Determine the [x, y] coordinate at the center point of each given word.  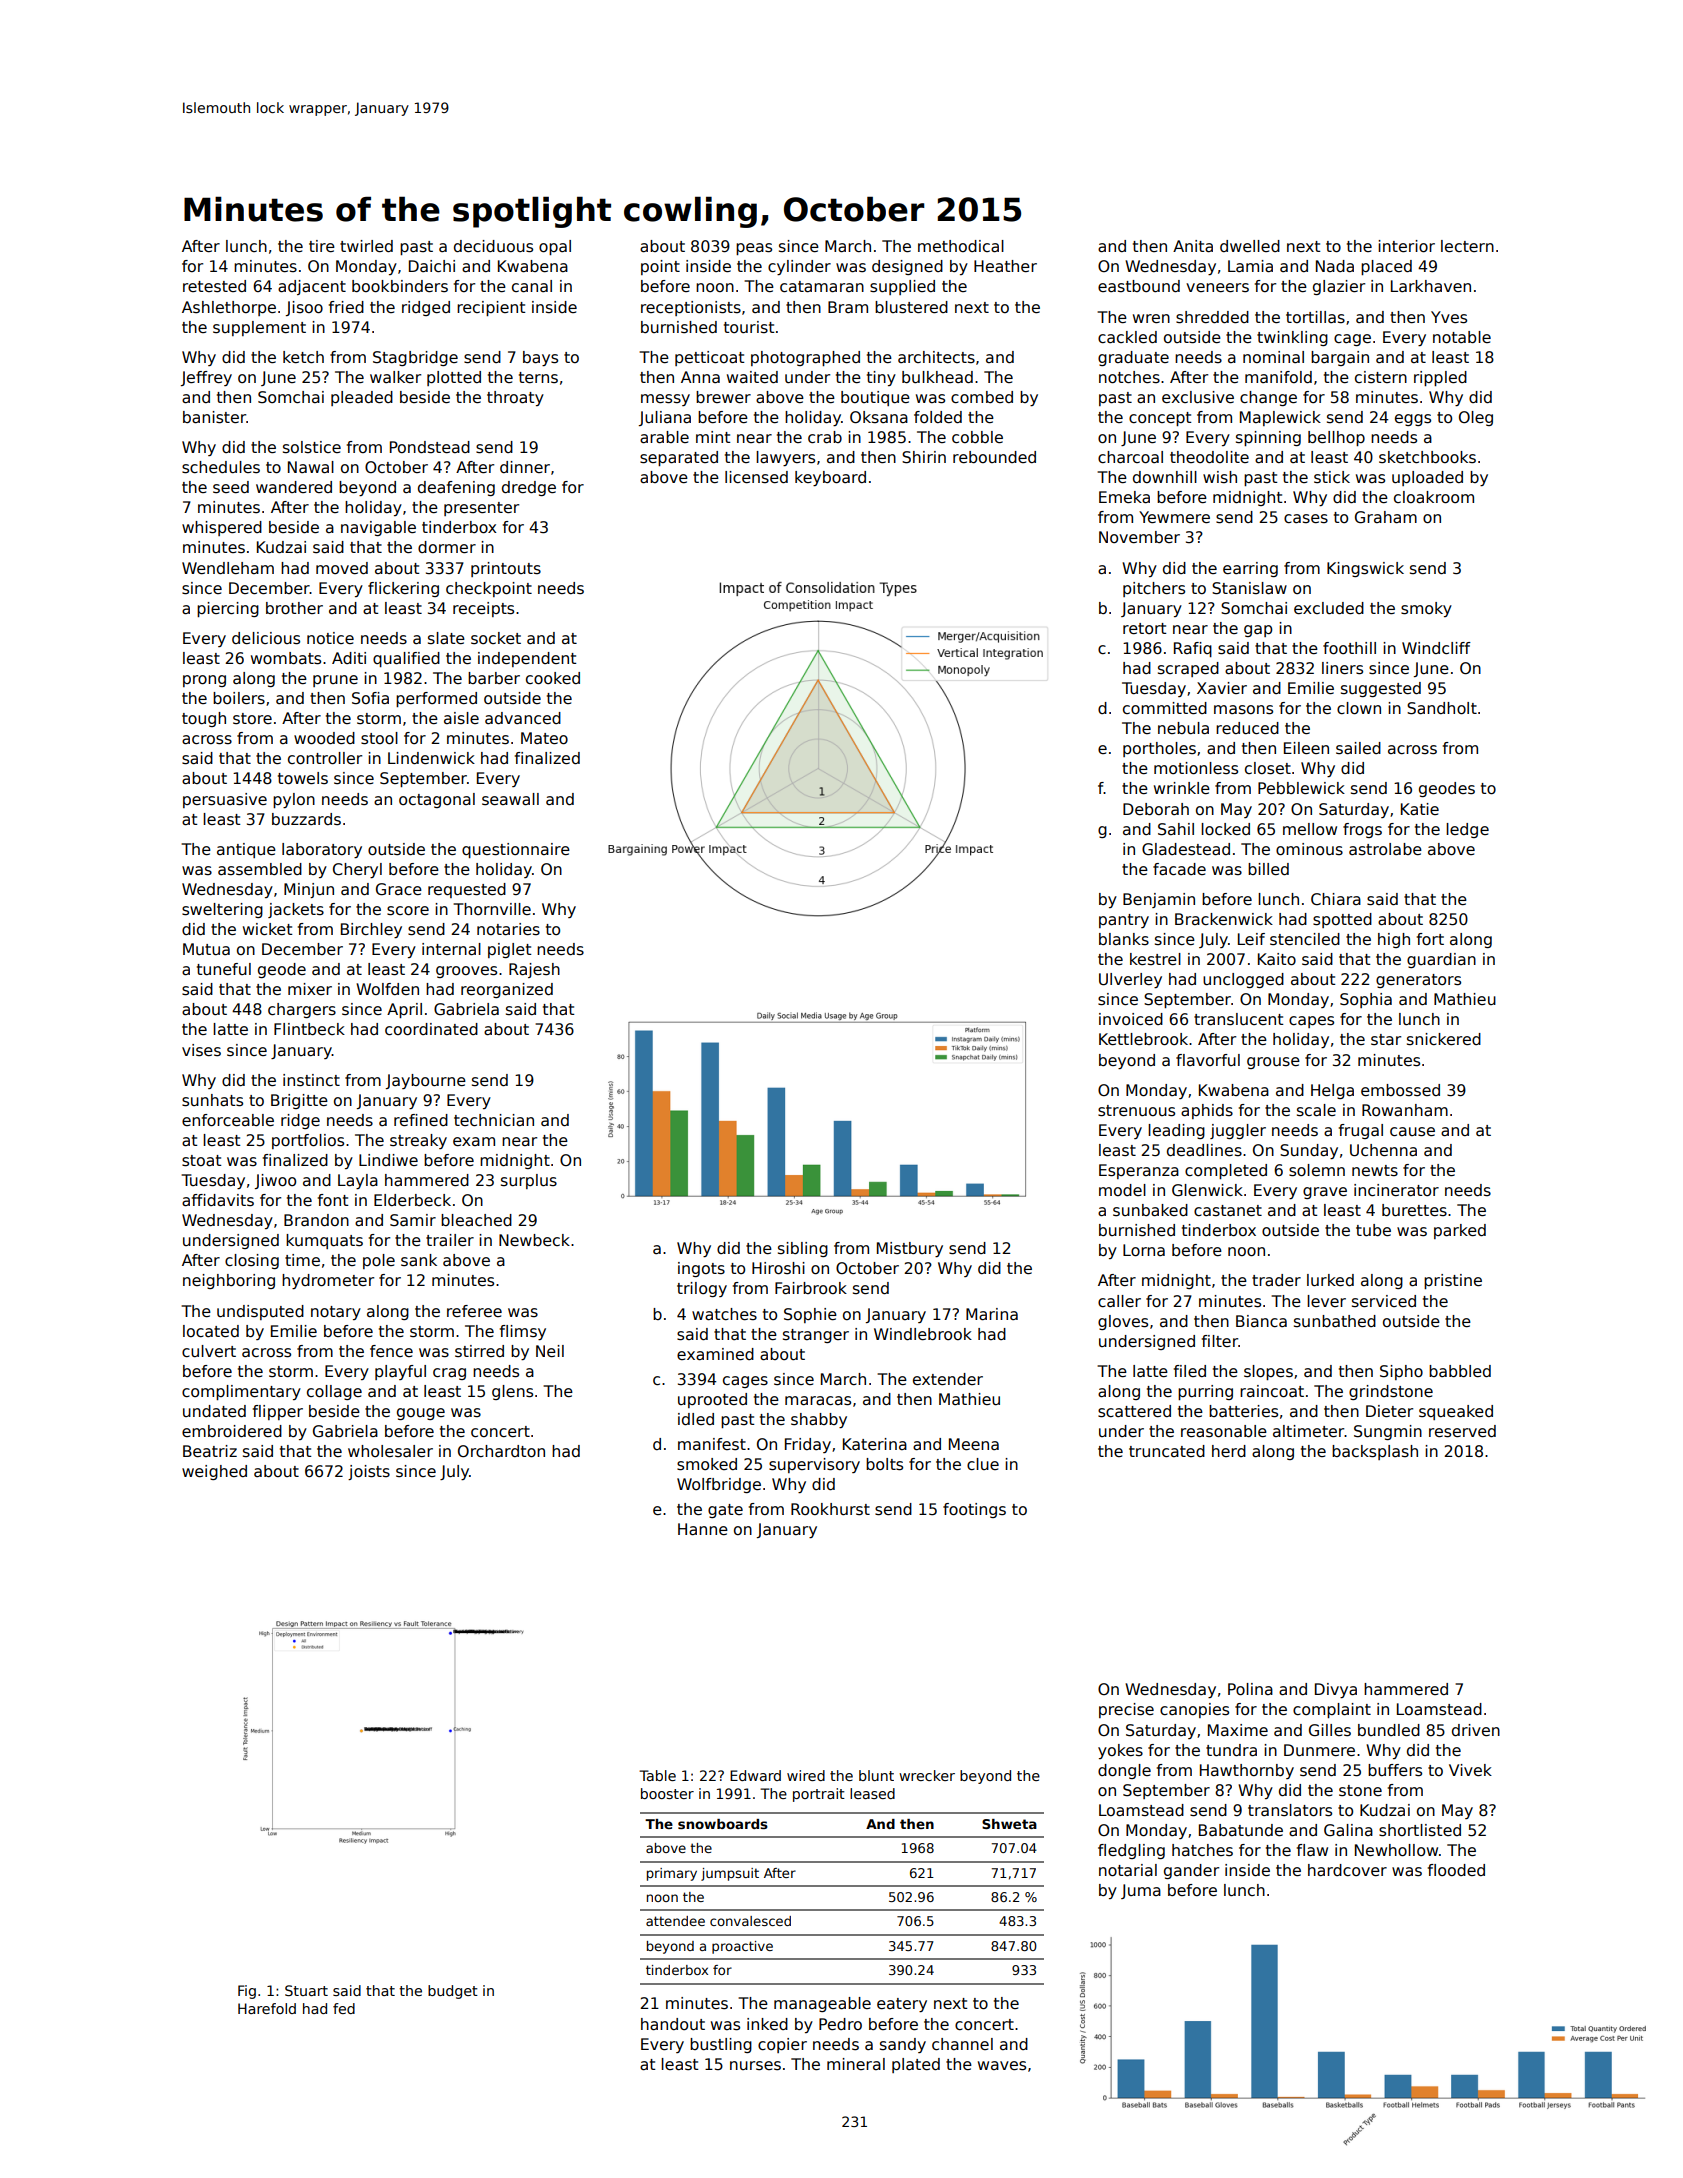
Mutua [206, 949]
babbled [1460, 1371]
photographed [805, 358]
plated [916, 2065]
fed [344, 2008]
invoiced [1131, 1019]
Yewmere [1174, 517]
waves [1002, 2066]
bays [540, 358]
